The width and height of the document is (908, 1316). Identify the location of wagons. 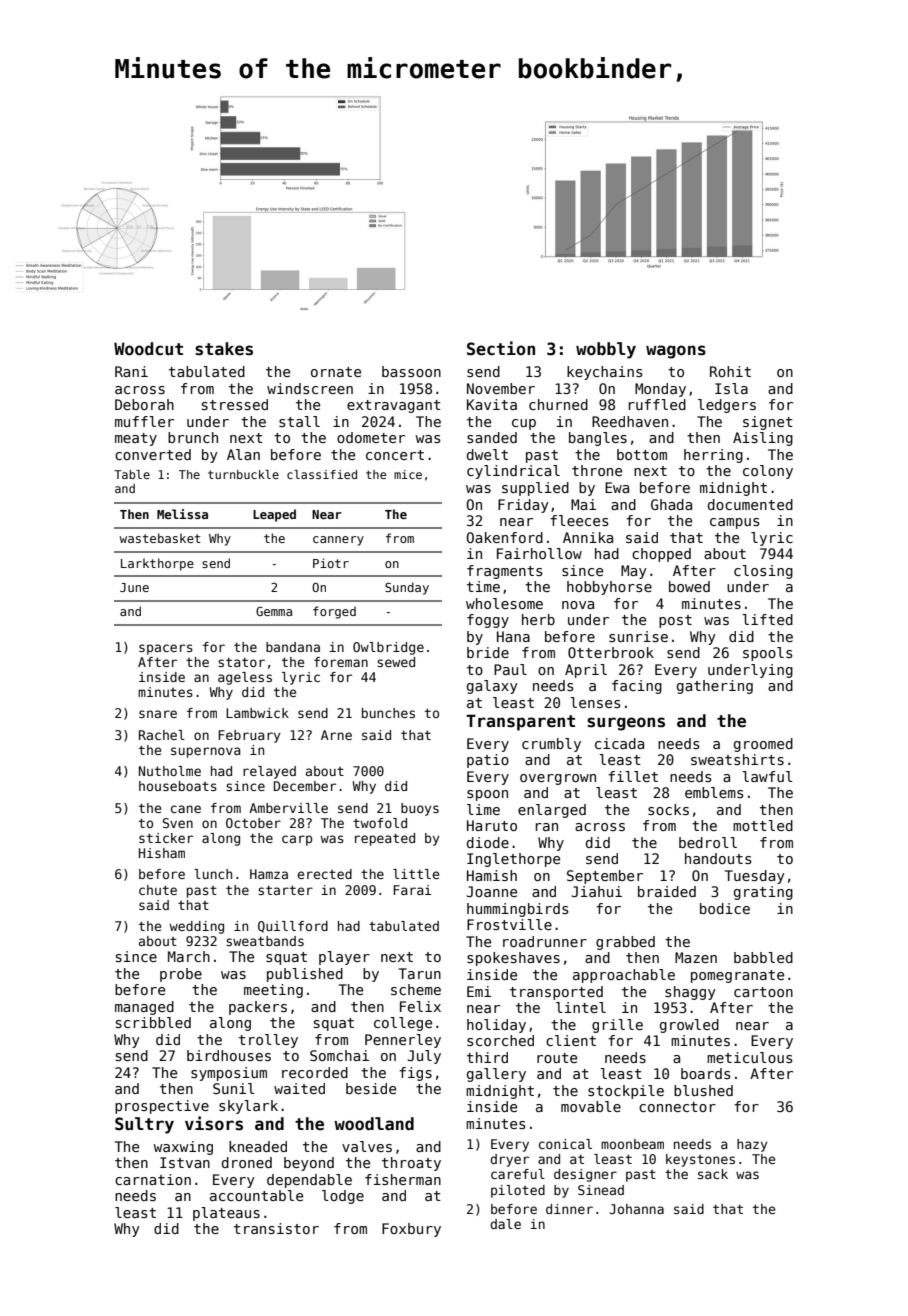
(676, 352).
